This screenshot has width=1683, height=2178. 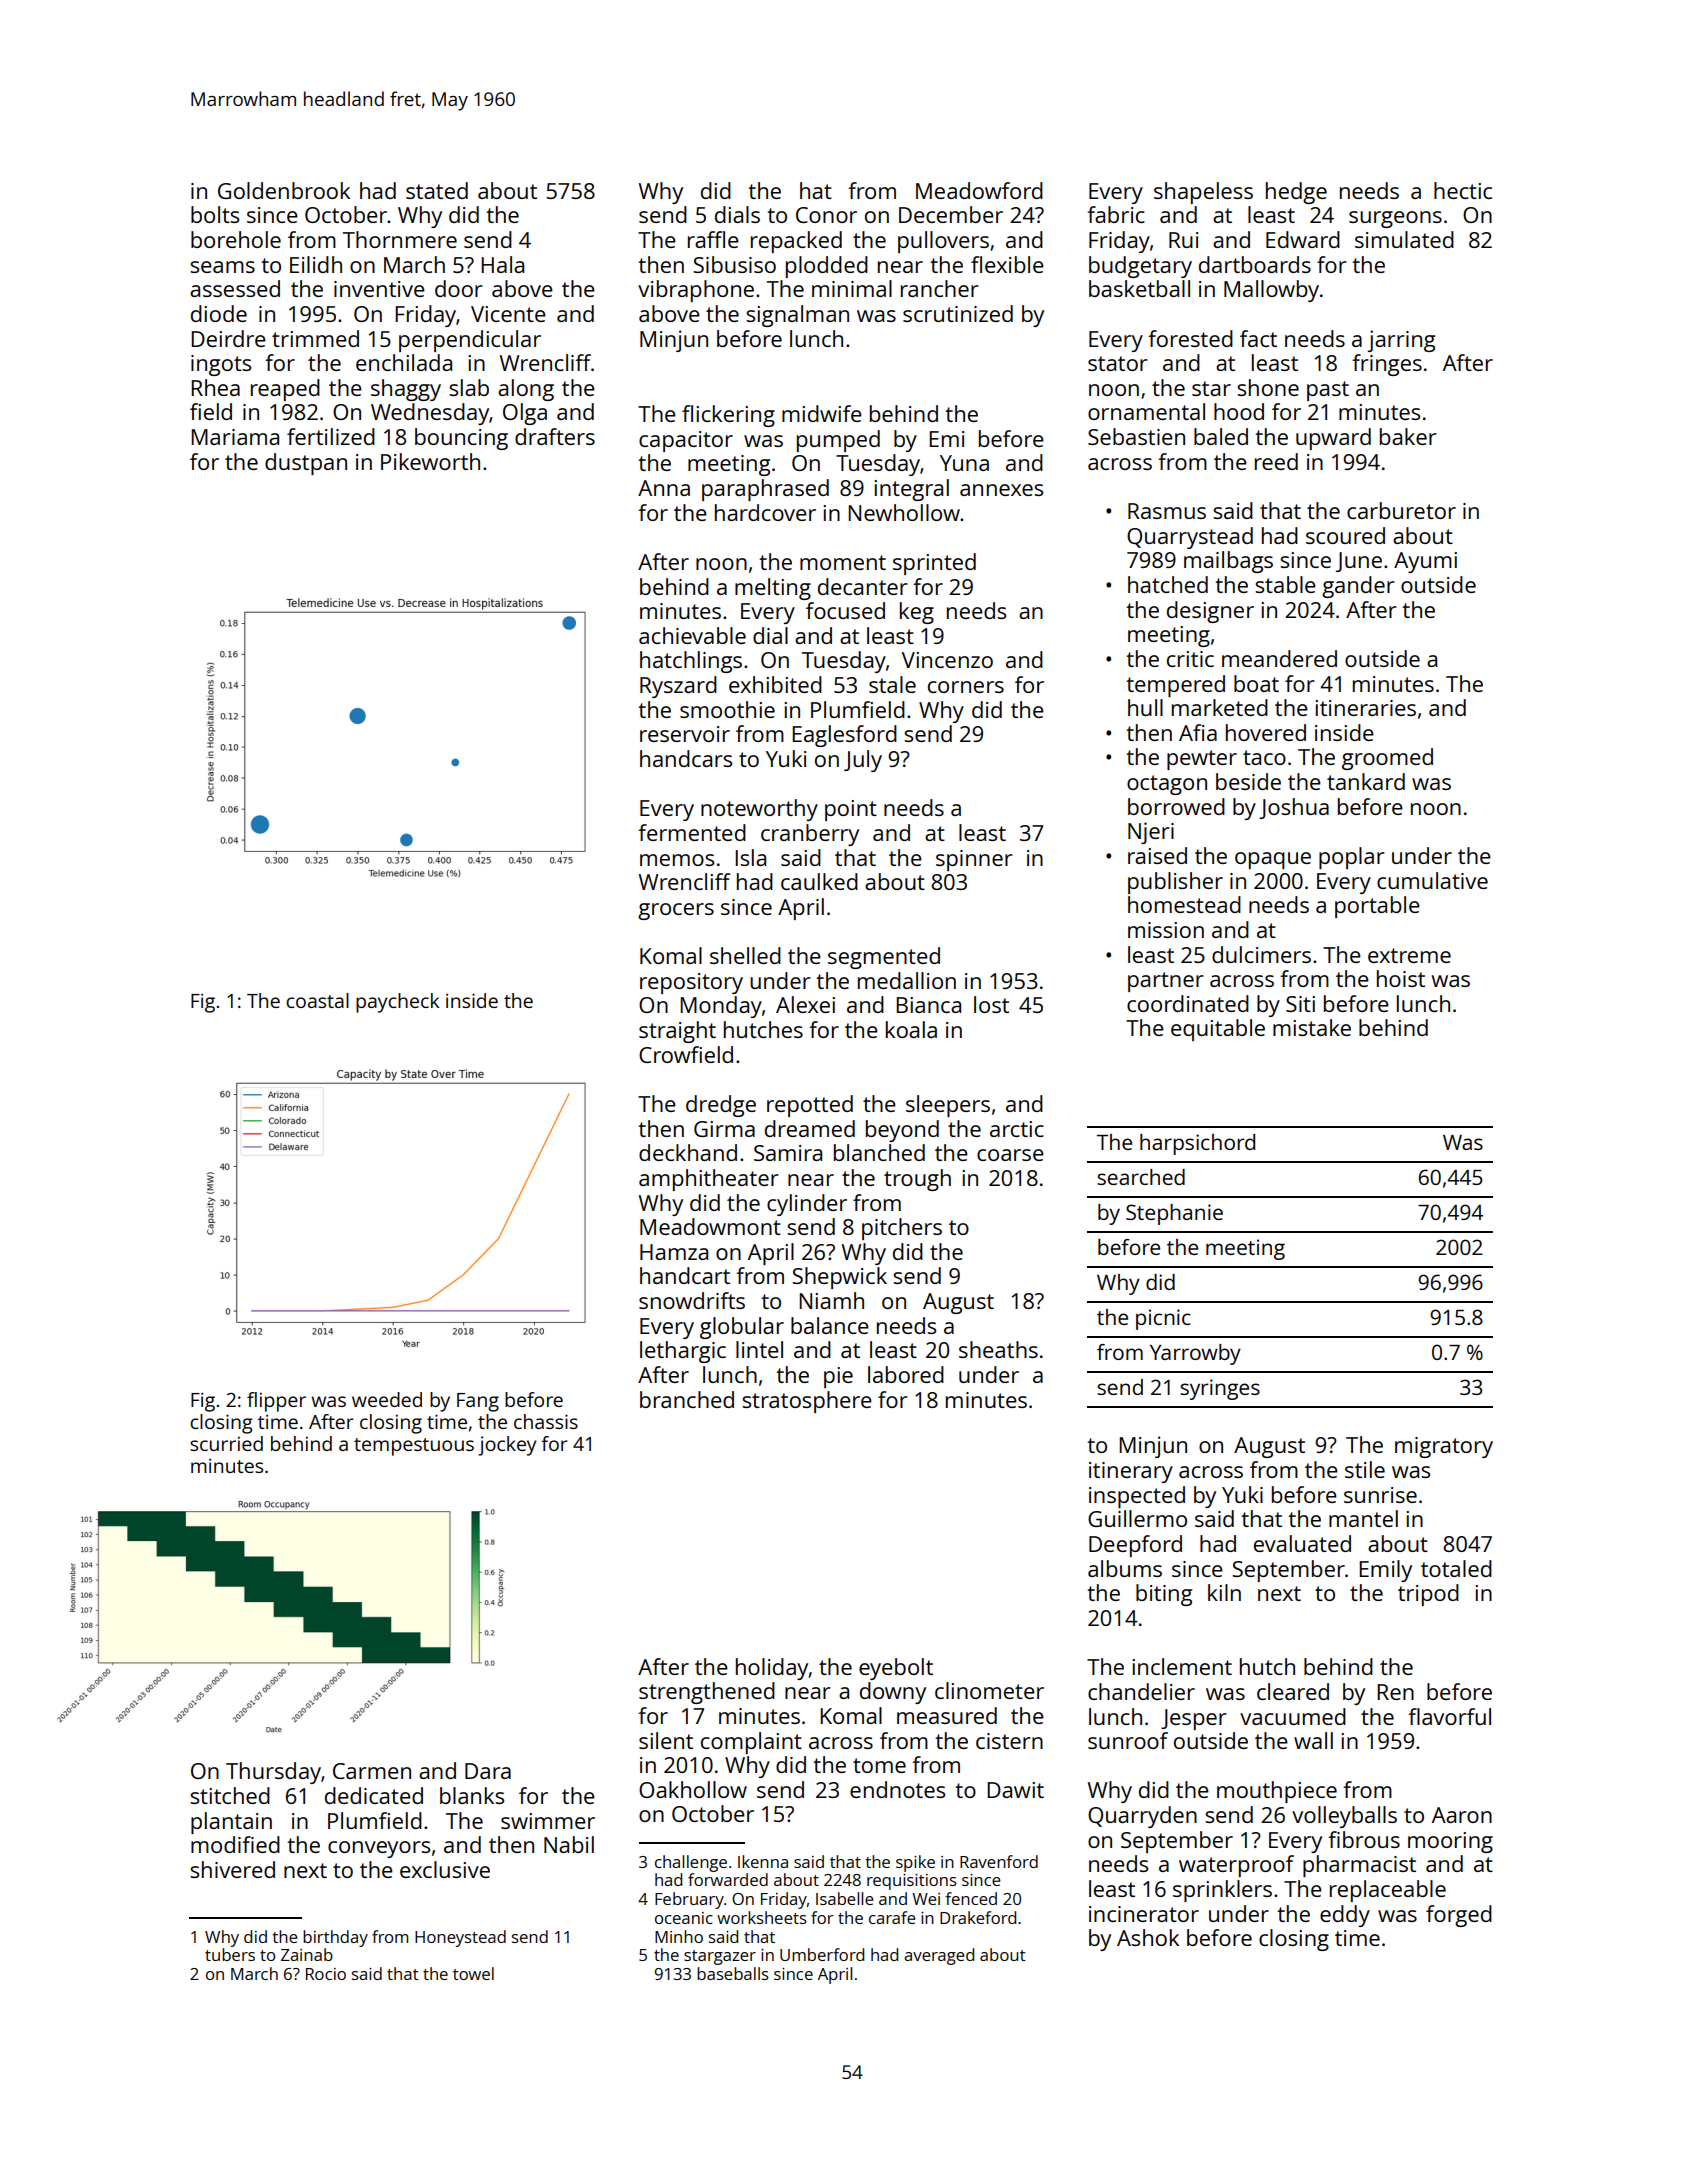 I want to click on Fang, so click(x=478, y=1402).
